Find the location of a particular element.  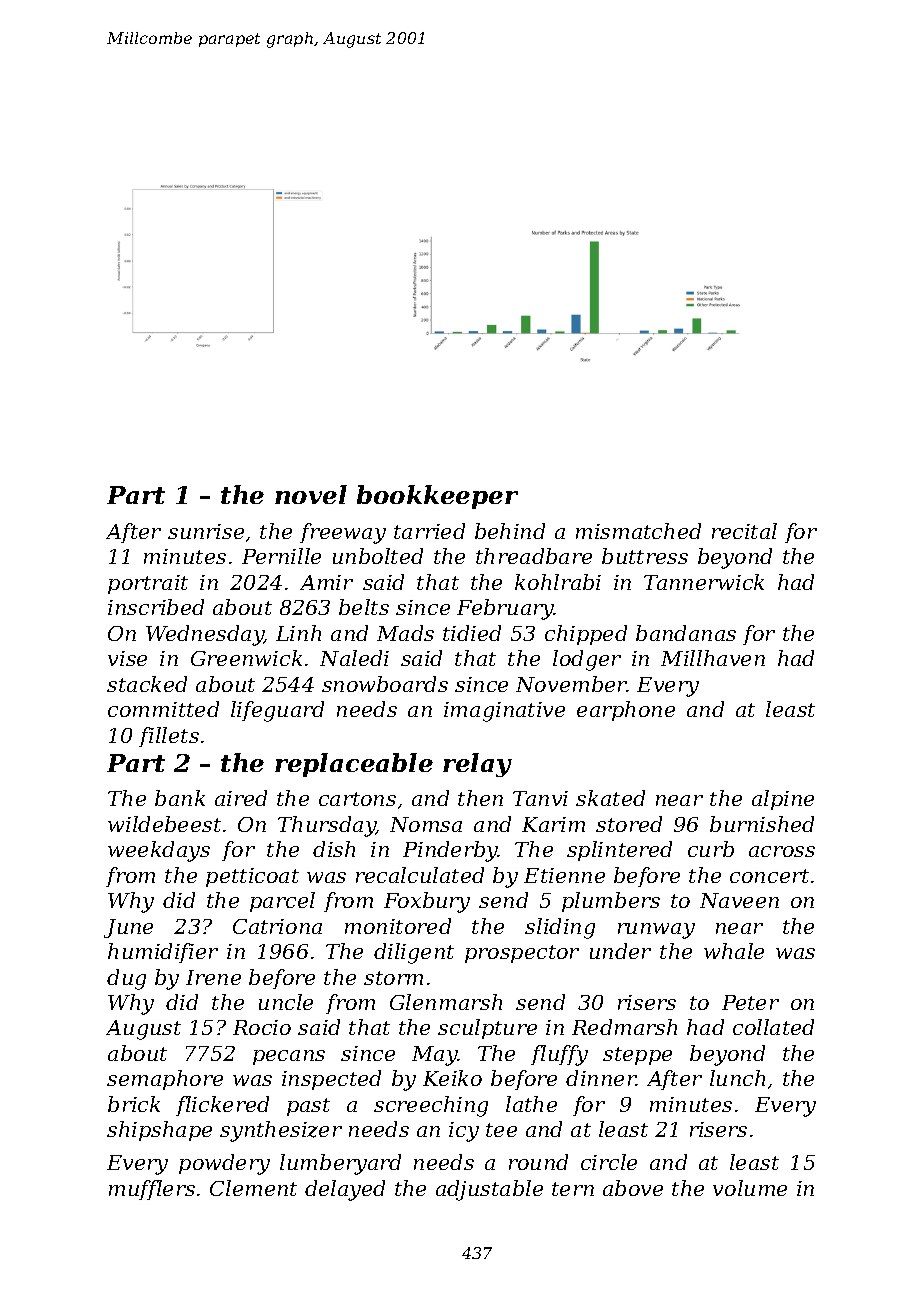

recital is located at coordinates (744, 531).
